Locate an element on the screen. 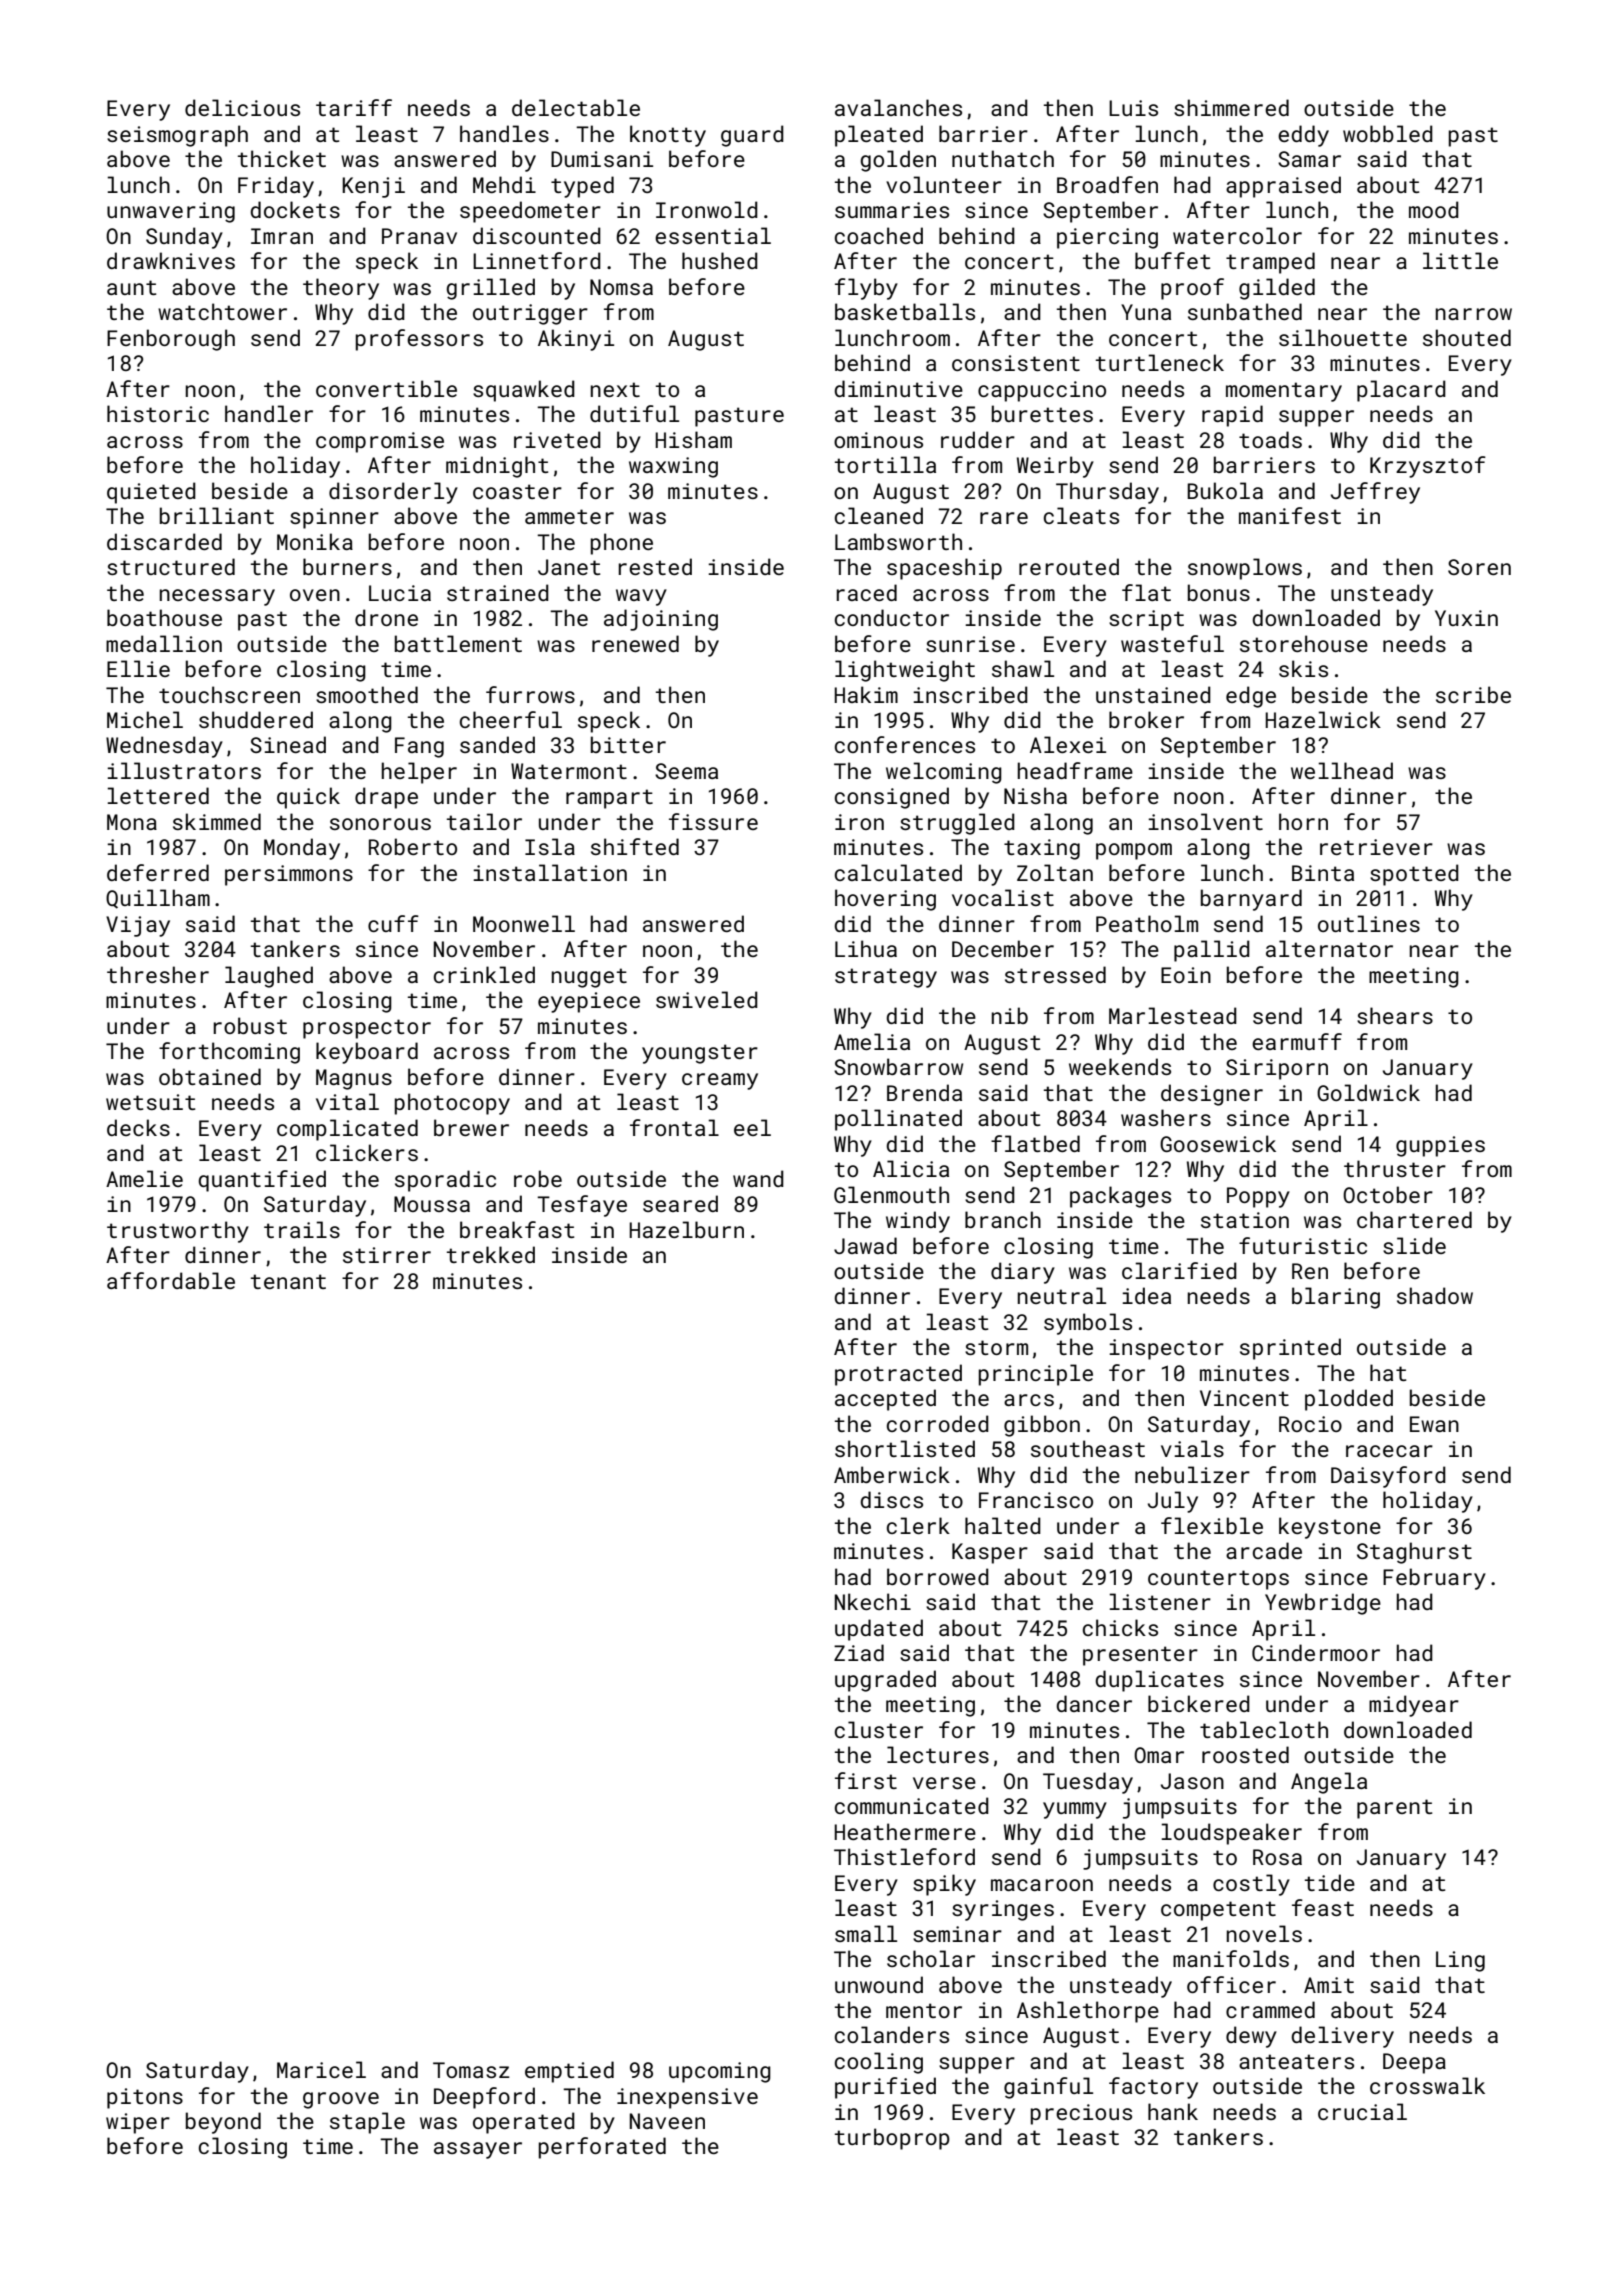  tenant is located at coordinates (288, 1281).
